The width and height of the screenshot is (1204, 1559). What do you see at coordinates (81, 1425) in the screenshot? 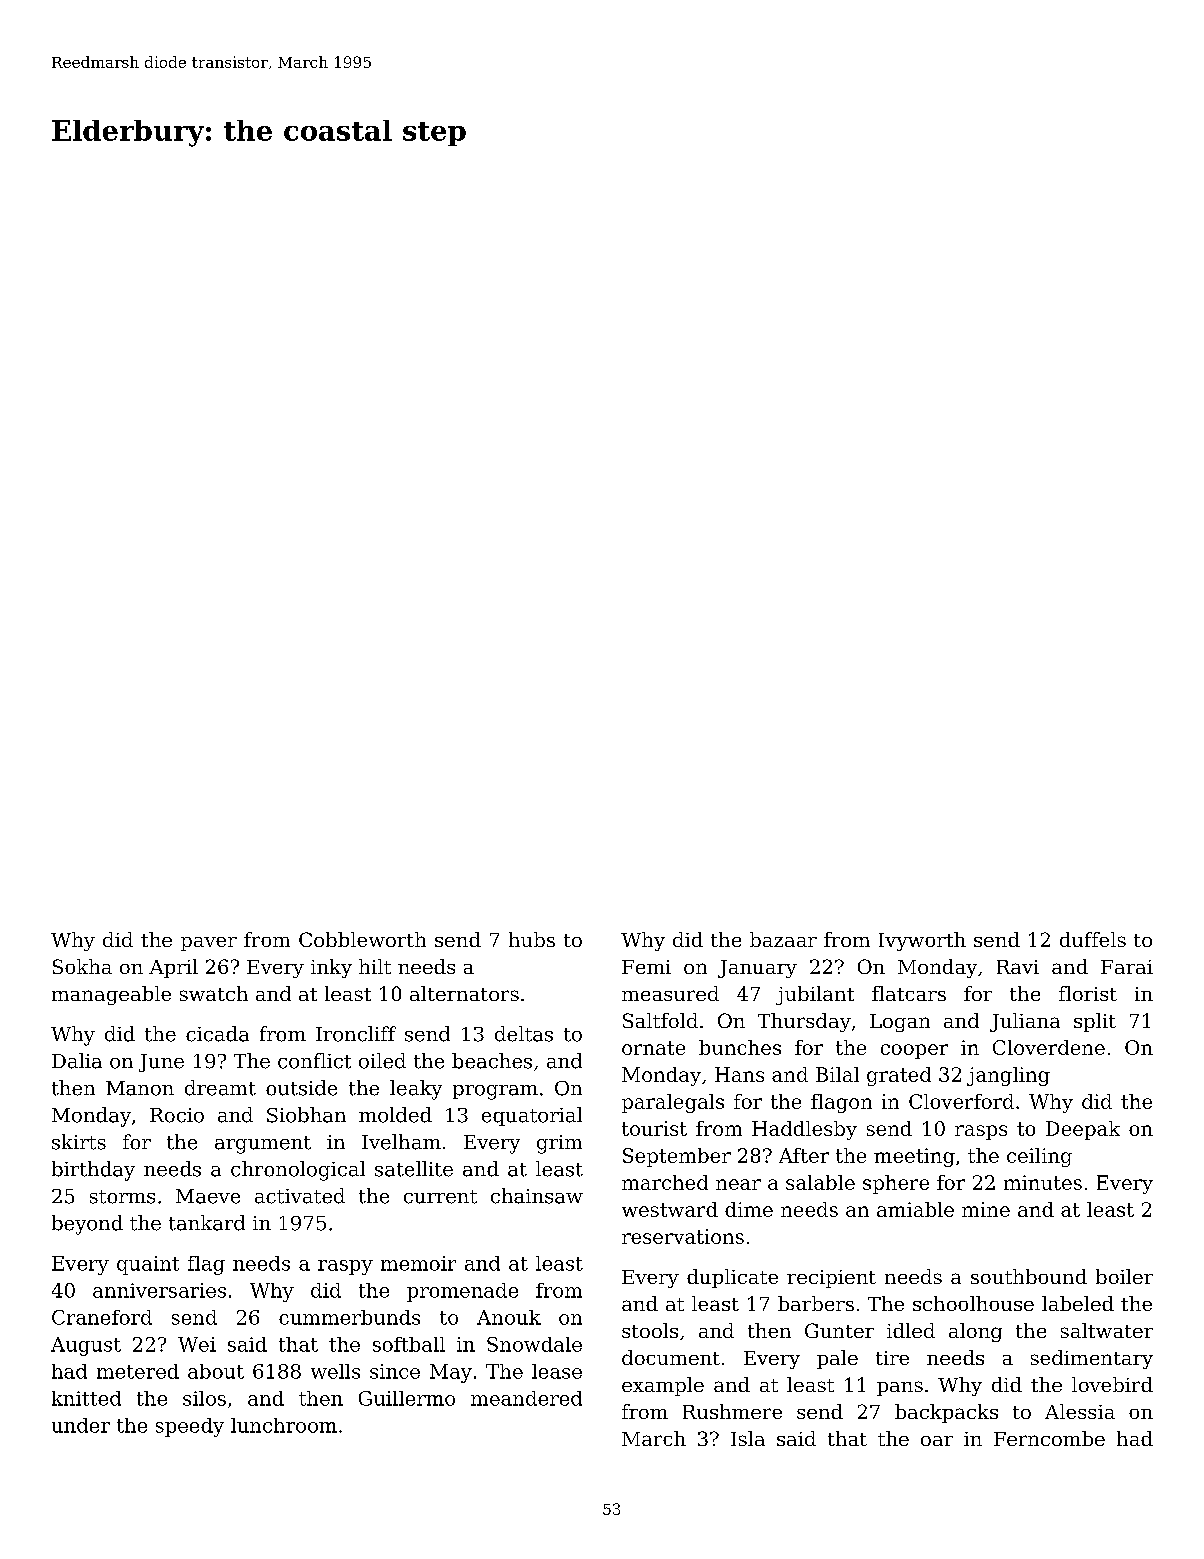
I see `under` at bounding box center [81, 1425].
